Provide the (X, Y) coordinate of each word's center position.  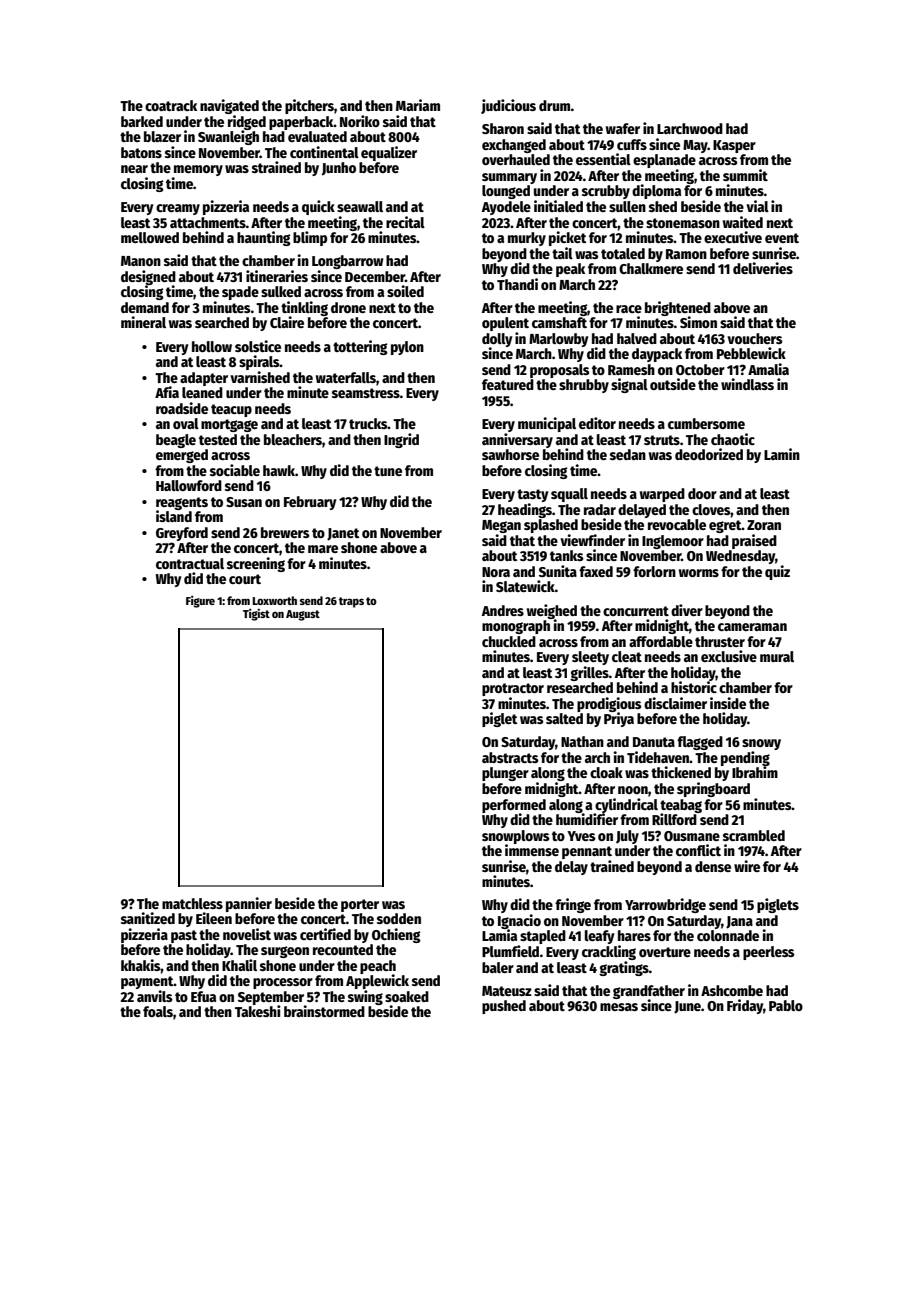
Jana (739, 922)
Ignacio (519, 921)
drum (555, 105)
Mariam (418, 105)
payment (147, 982)
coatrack (171, 105)
